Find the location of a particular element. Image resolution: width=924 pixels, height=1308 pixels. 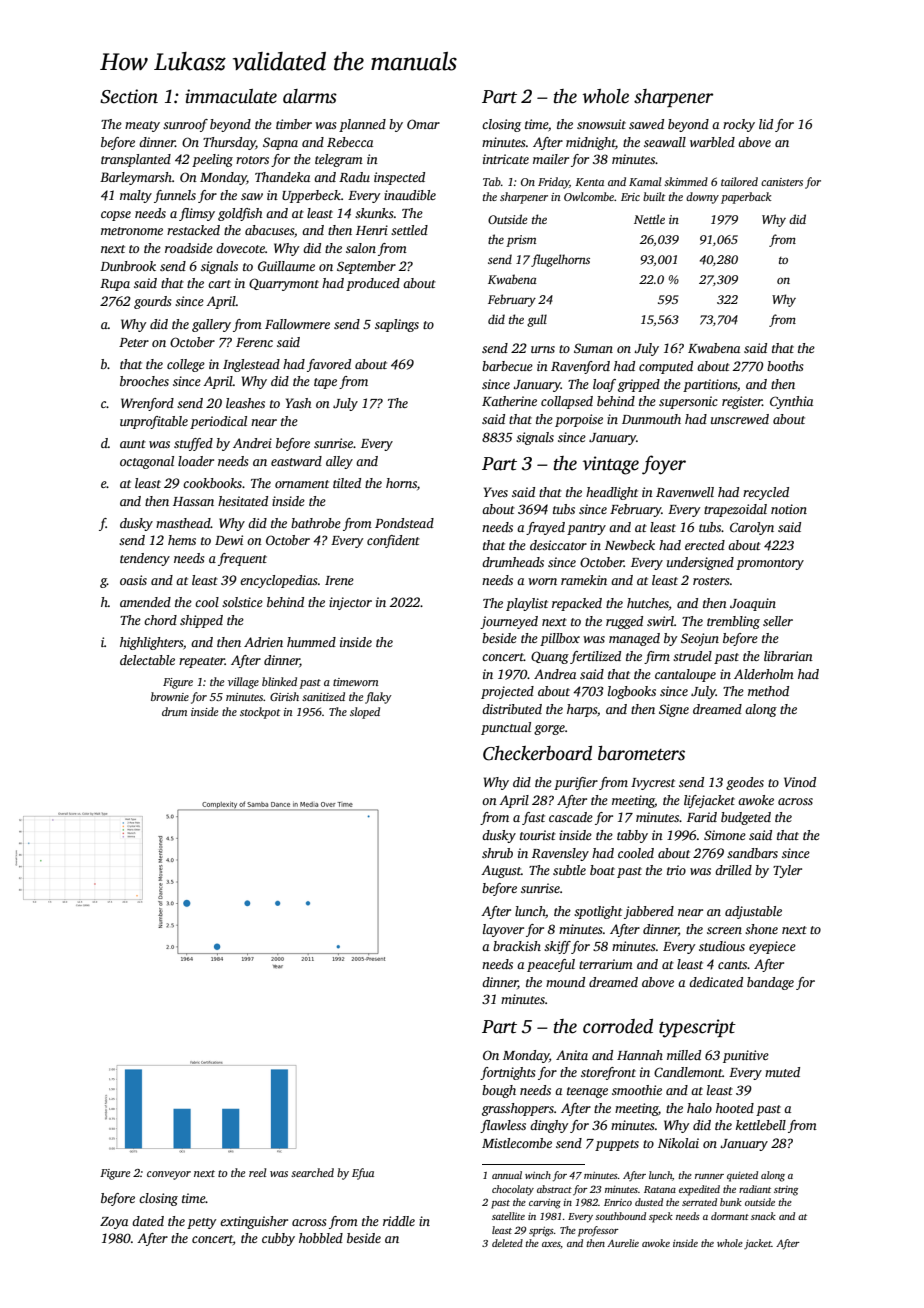

Omar is located at coordinates (423, 124).
